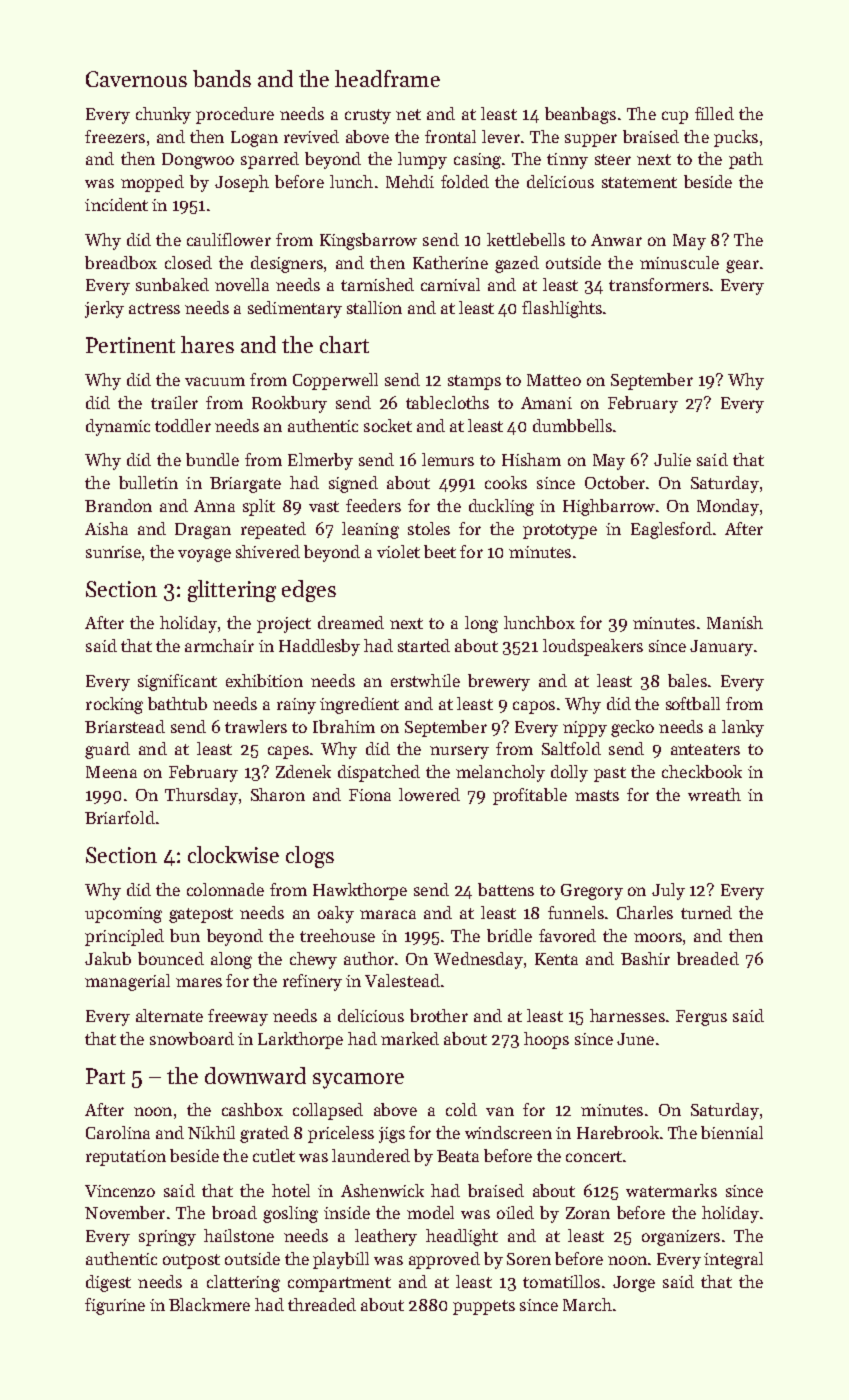  What do you see at coordinates (659, 284) in the screenshot?
I see `transformers` at bounding box center [659, 284].
